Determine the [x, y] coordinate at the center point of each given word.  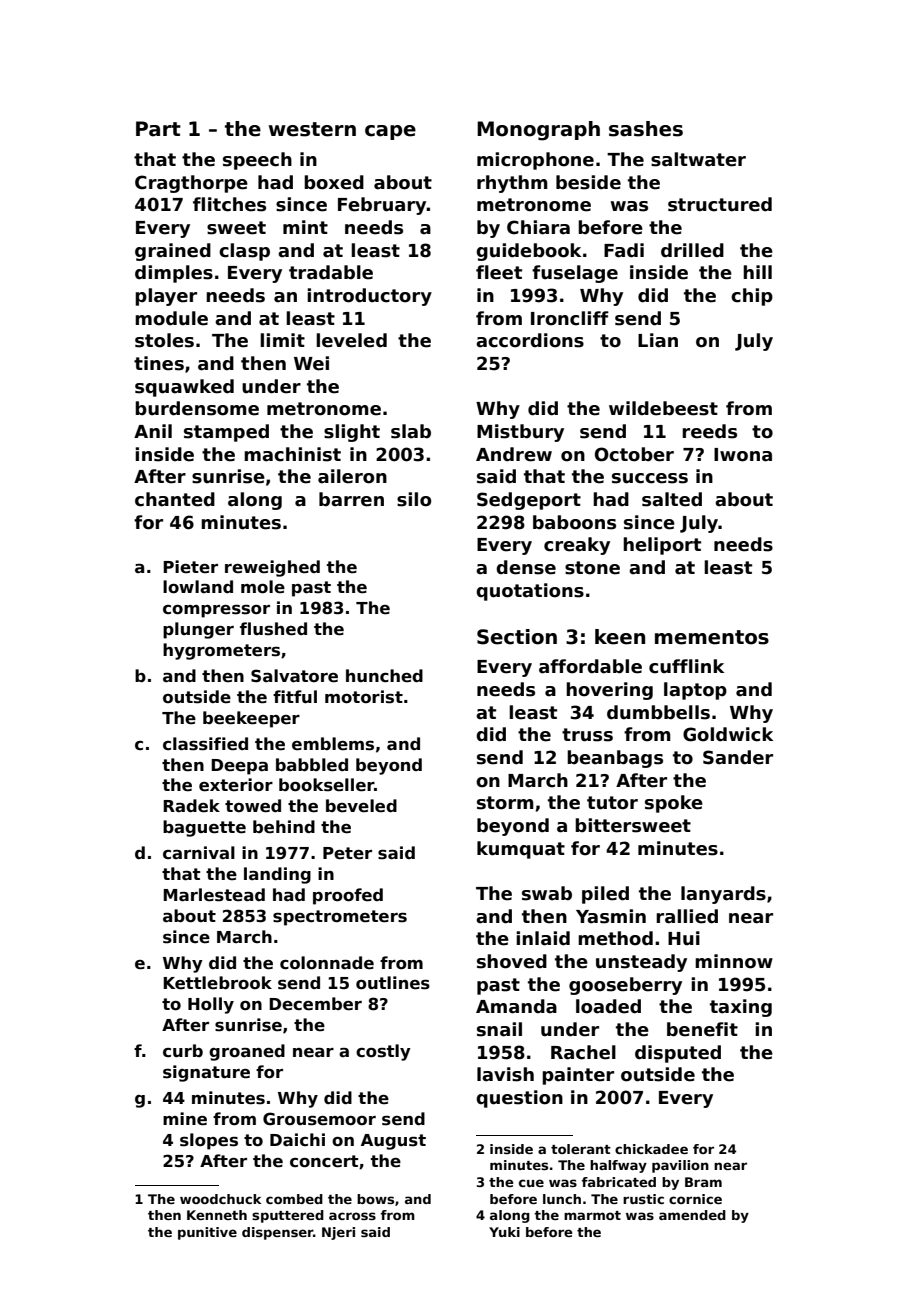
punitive [207, 1233]
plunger [198, 630]
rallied [687, 916]
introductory [369, 297]
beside [588, 182]
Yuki [504, 1232]
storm [505, 803]
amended [692, 1215]
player [166, 297]
